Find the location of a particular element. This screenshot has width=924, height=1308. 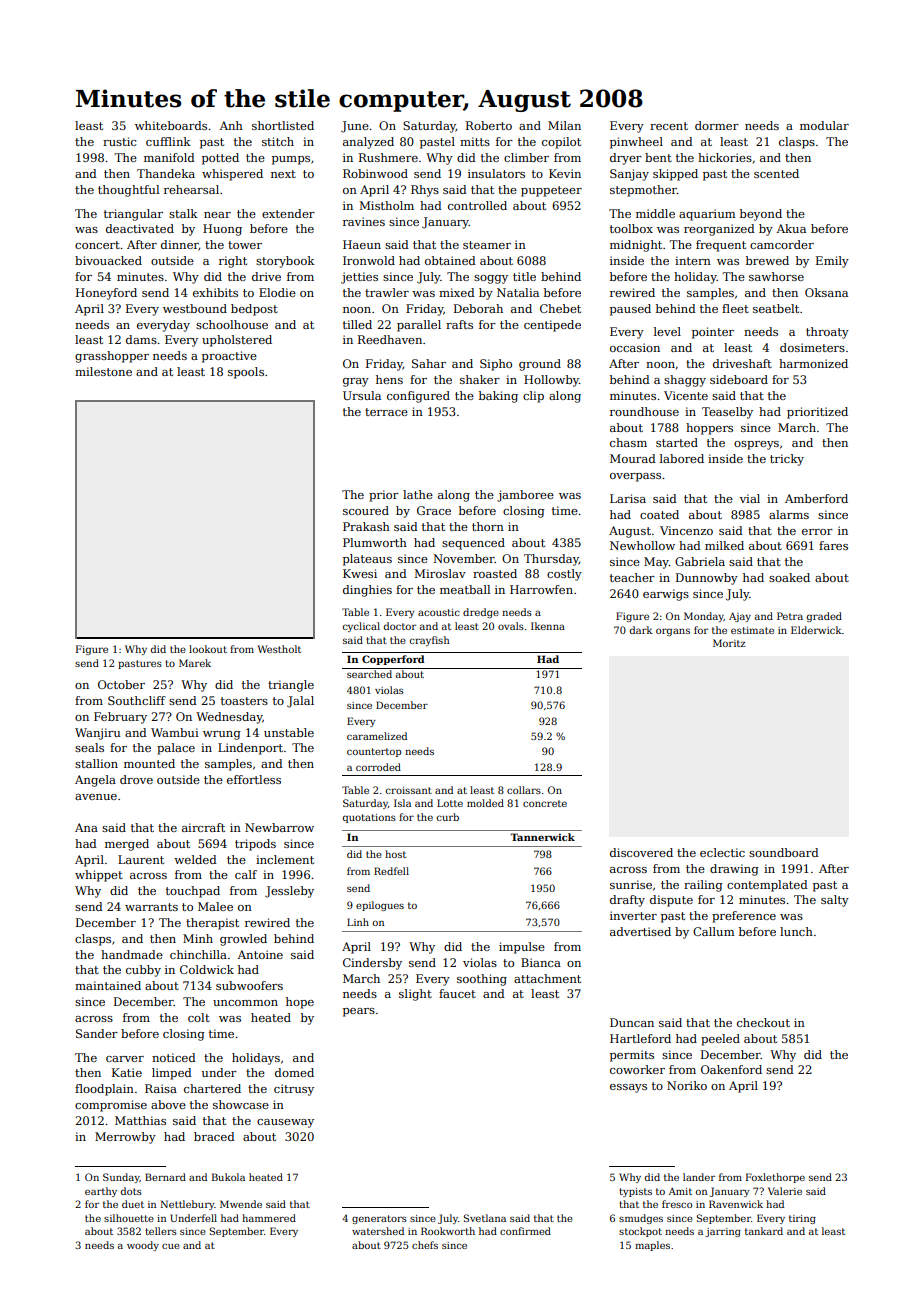

Westholt is located at coordinates (279, 649).
